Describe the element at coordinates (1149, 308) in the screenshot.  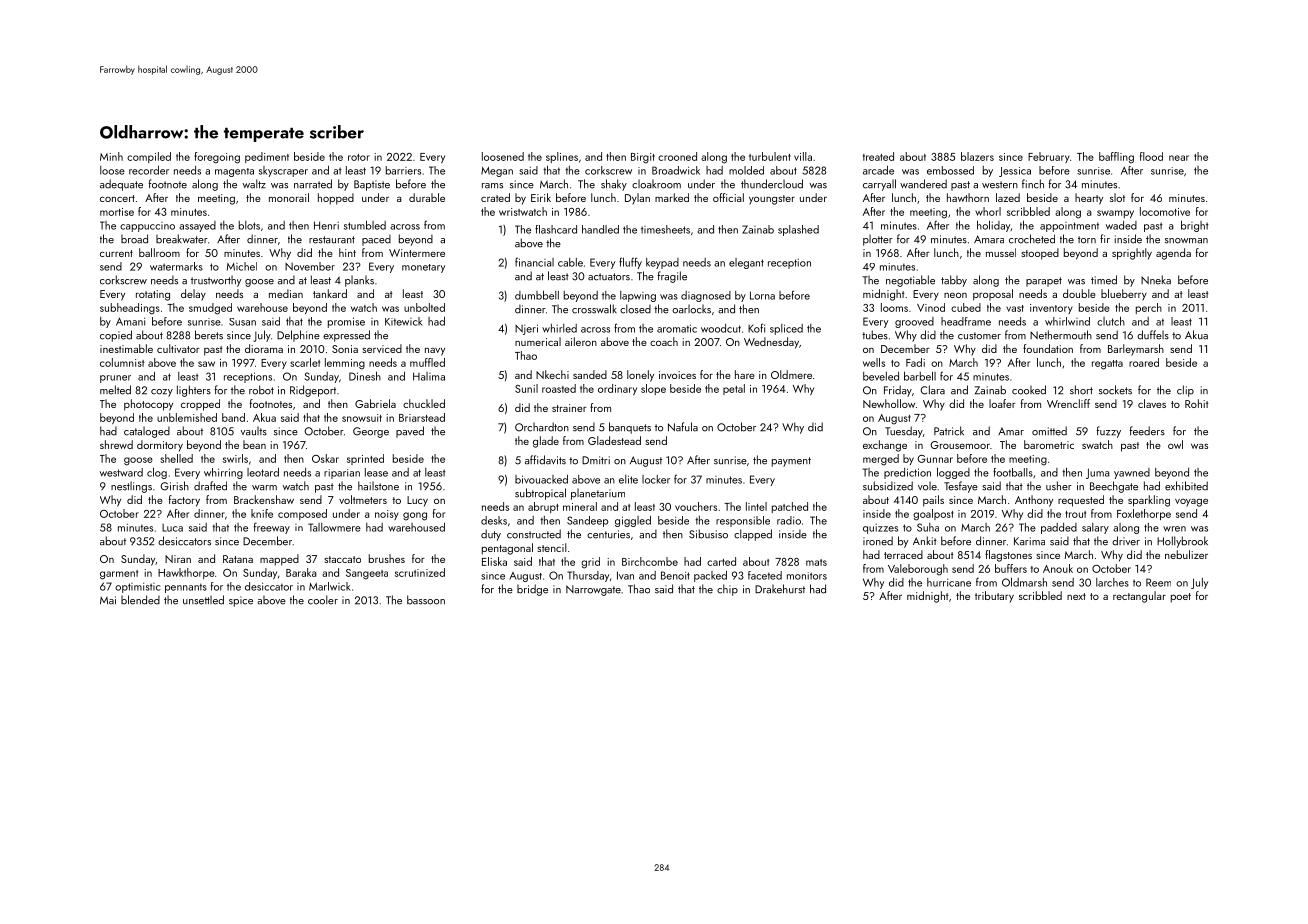
I see `perch` at that location.
